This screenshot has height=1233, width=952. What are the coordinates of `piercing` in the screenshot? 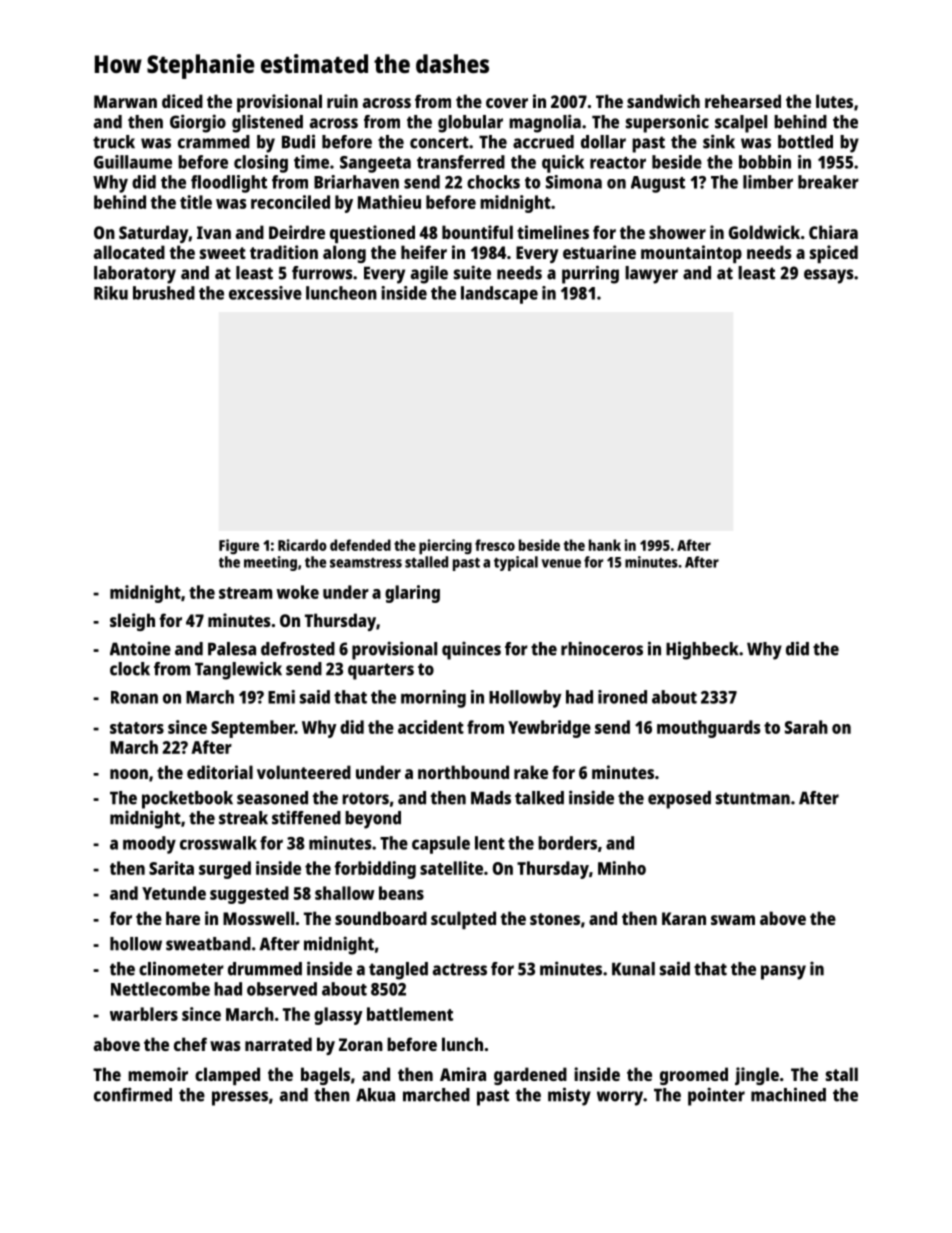 It's located at (445, 547).
